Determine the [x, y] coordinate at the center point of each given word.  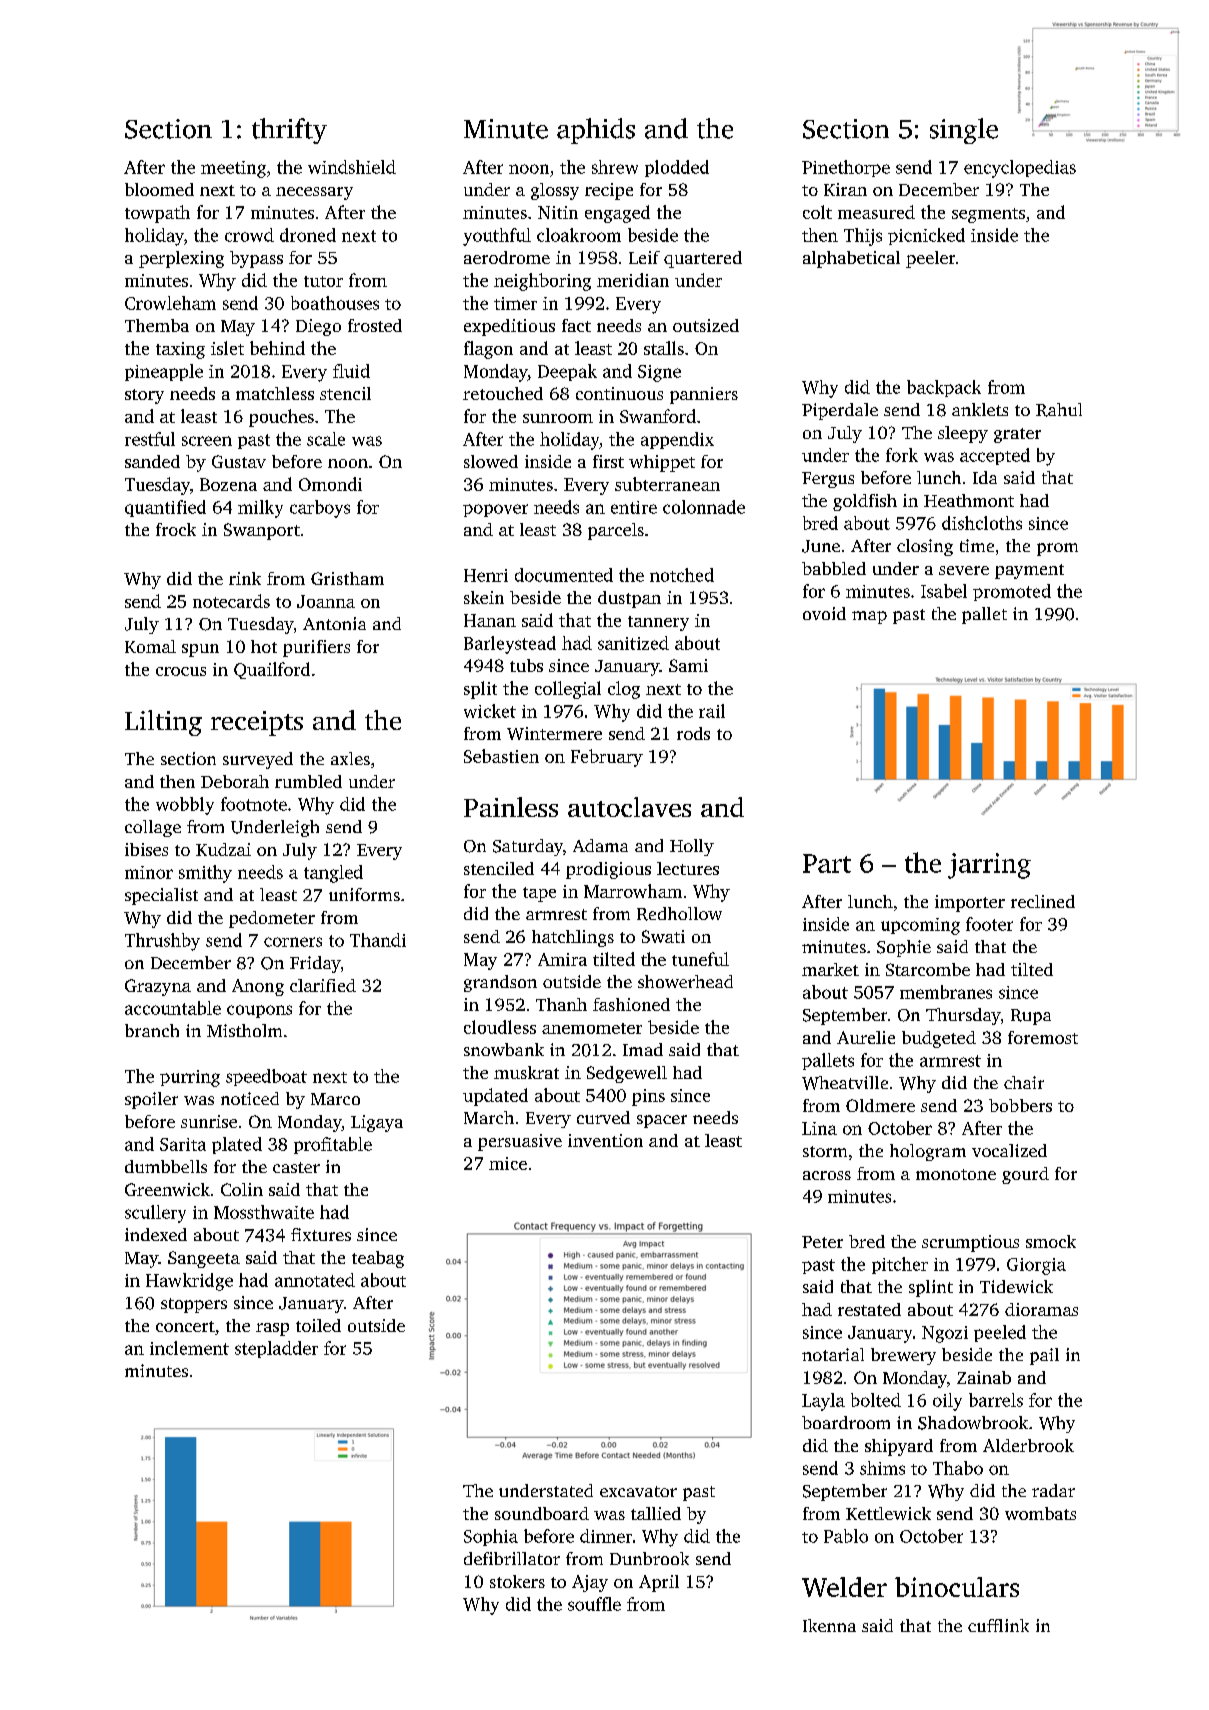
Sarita [183, 1144]
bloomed [159, 189]
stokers [517, 1581]
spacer [662, 1121]
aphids [596, 131]
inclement [189, 1348]
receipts [257, 723]
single [964, 131]
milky [260, 509]
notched [682, 575]
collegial [568, 690]
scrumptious [970, 1243]
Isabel [944, 591]
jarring [989, 866]
